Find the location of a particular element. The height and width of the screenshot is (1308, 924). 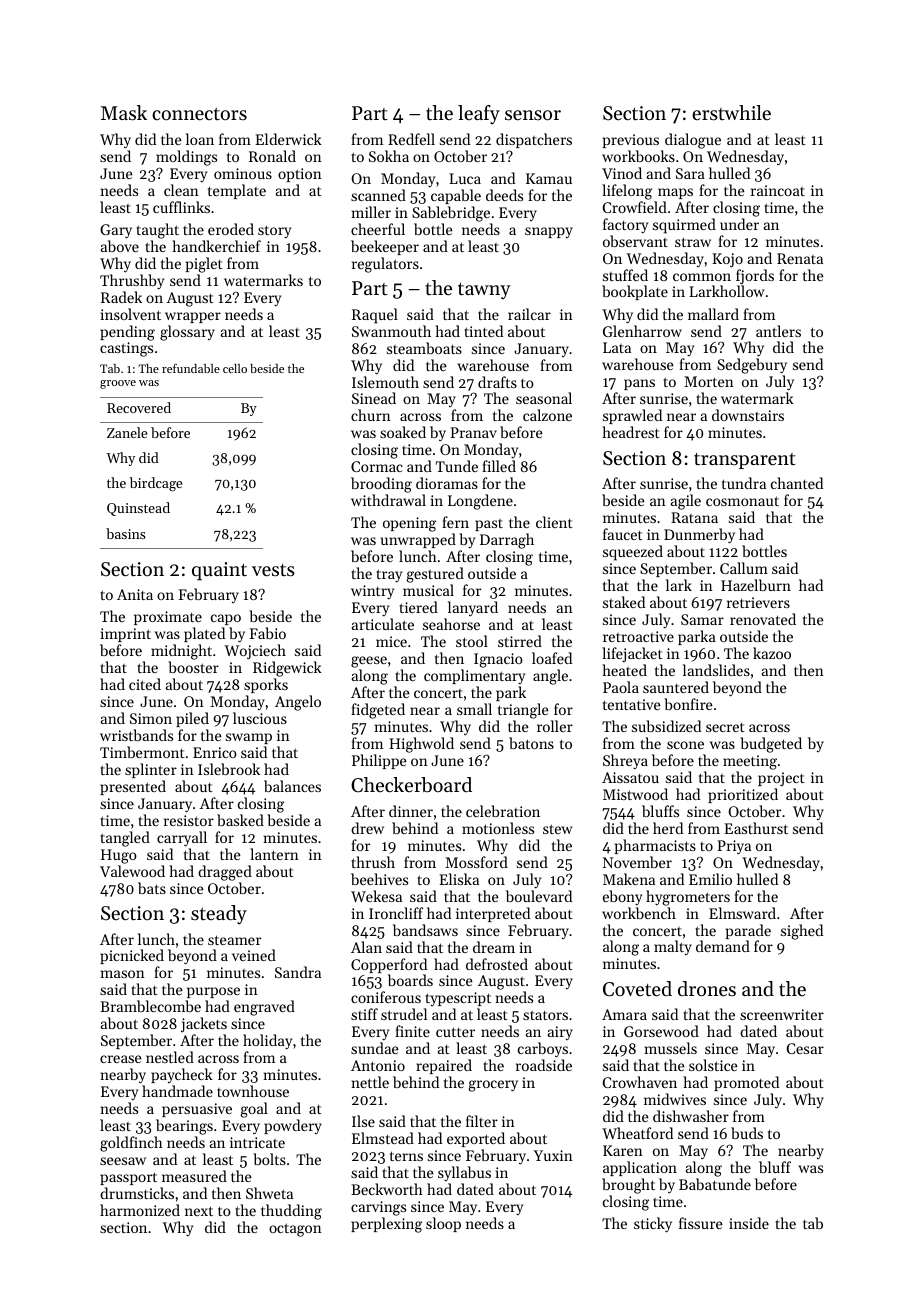

Sedgebury is located at coordinates (752, 366).
